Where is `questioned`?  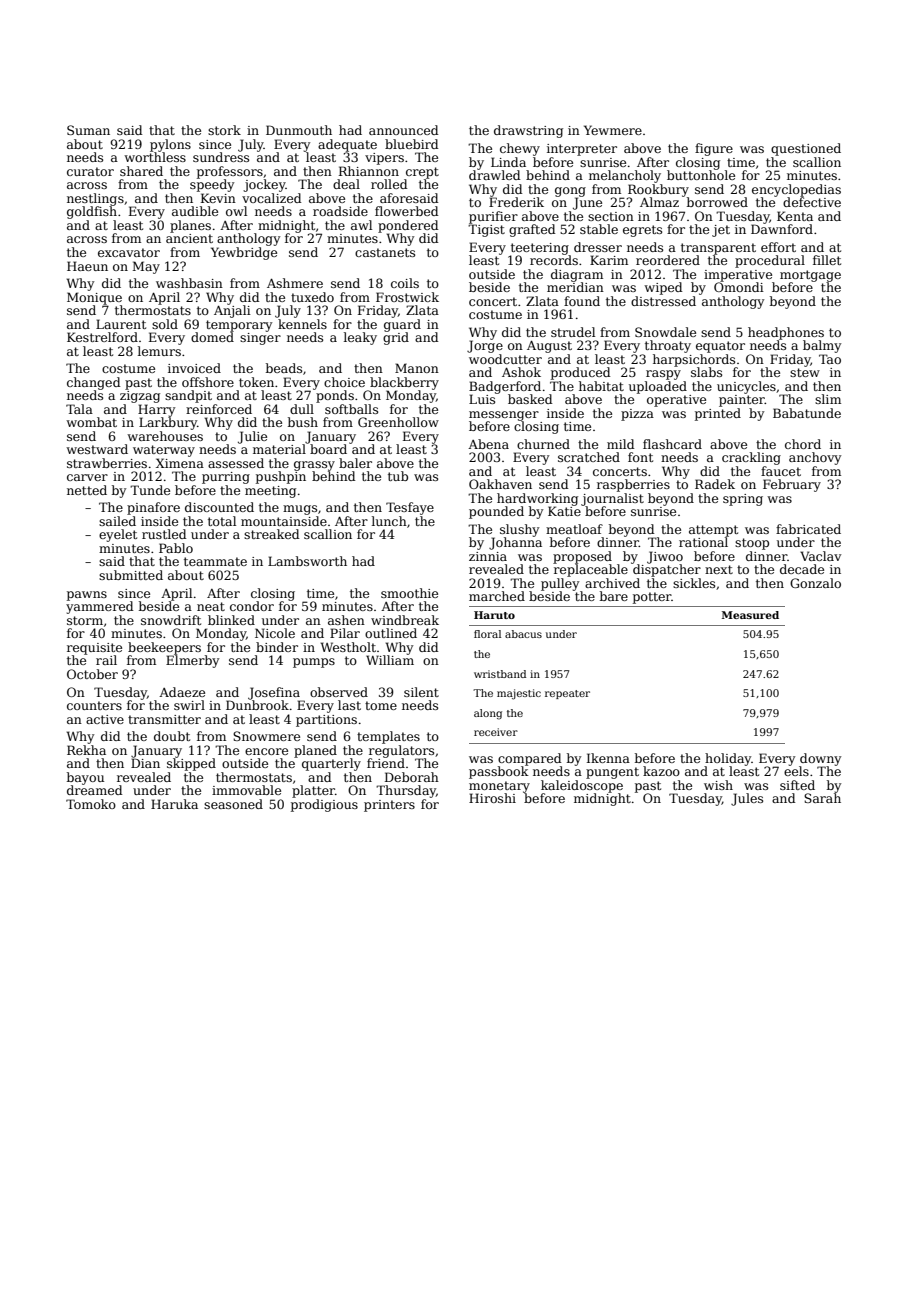
questioned is located at coordinates (806, 149).
